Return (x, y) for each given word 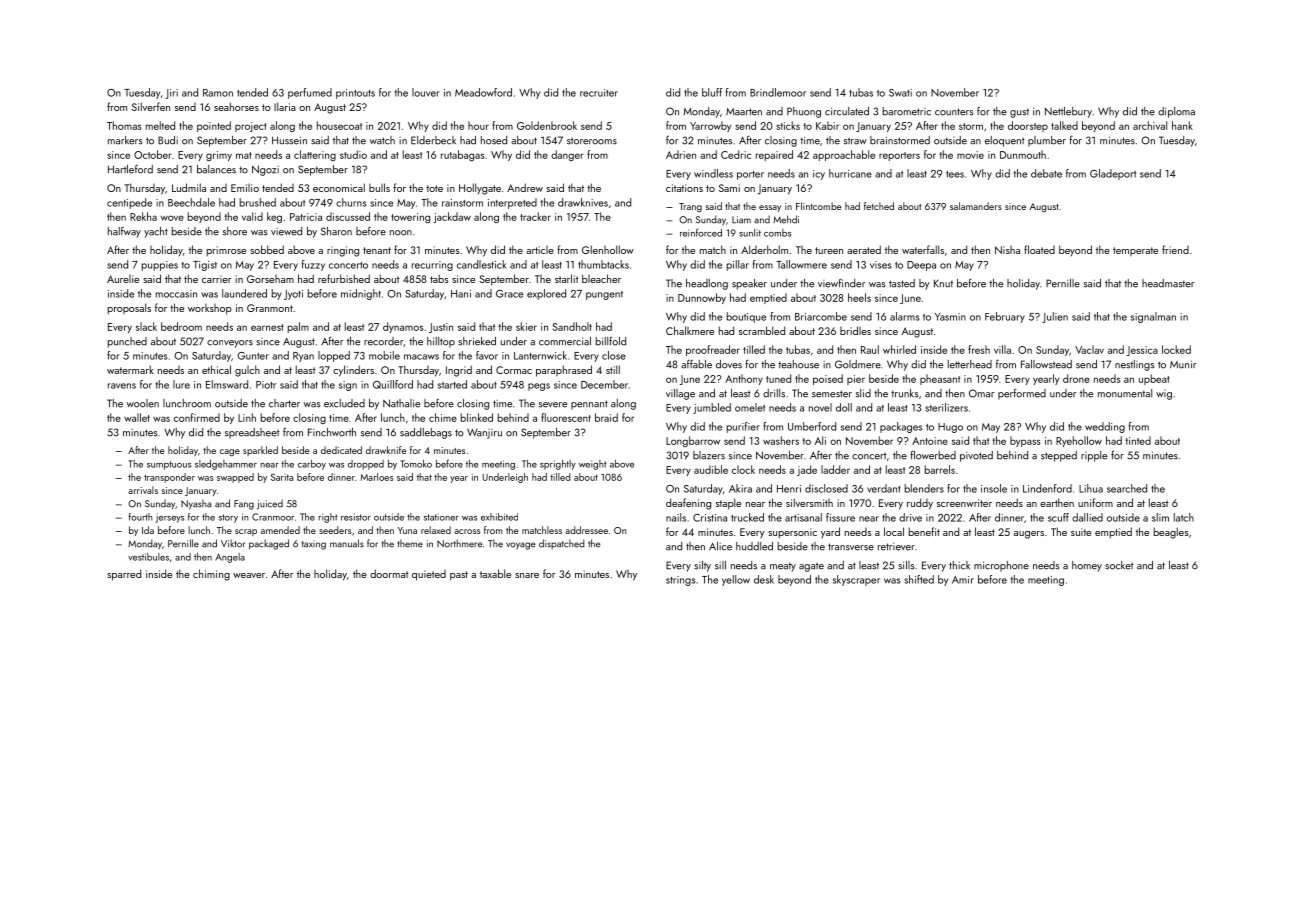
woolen (143, 403)
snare (527, 575)
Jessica (1142, 351)
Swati (900, 93)
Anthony (744, 379)
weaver (249, 575)
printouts (355, 94)
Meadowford (483, 92)
